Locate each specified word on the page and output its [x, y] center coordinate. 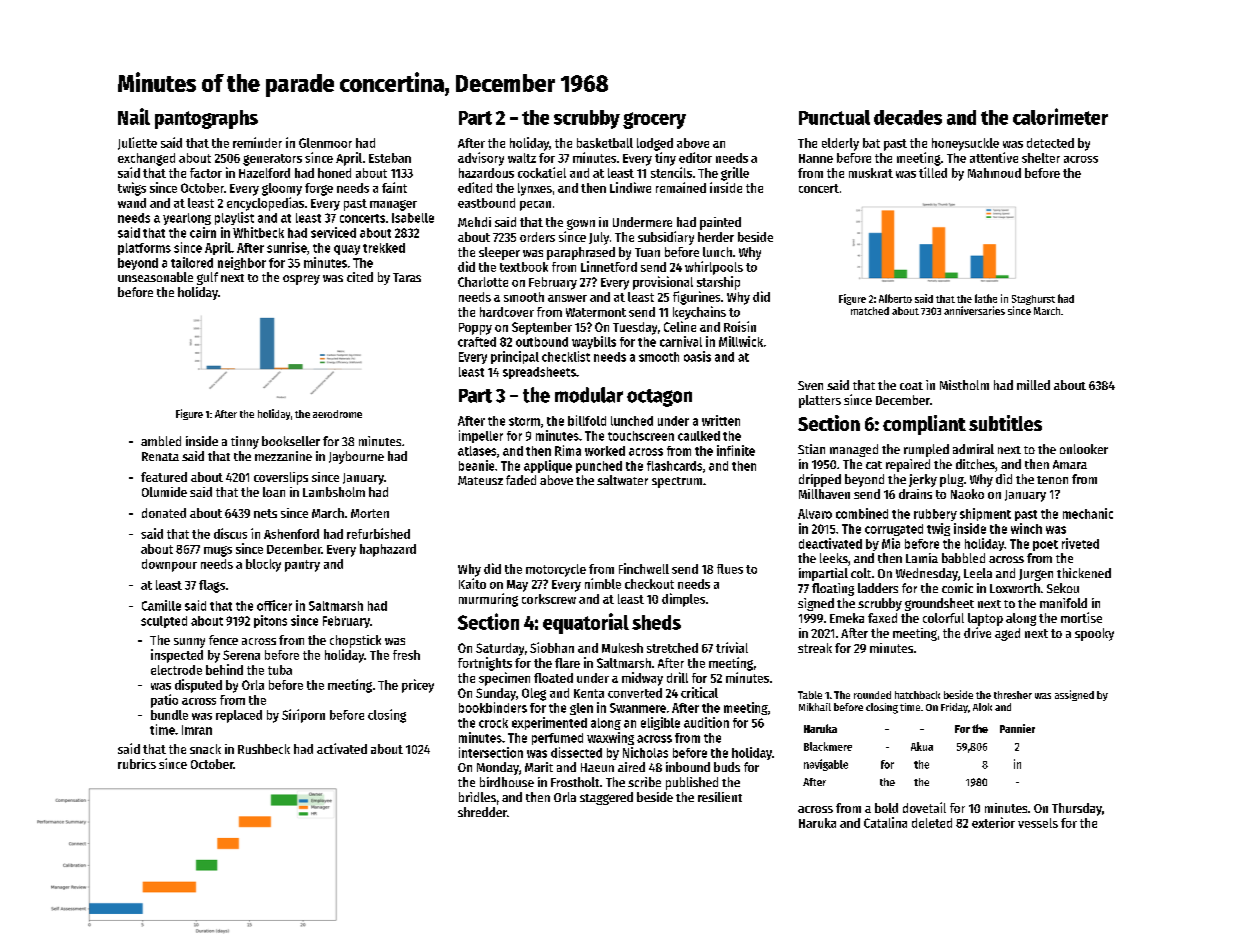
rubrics [137, 764]
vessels [1038, 823]
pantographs [206, 119]
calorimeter [1060, 116]
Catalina [885, 822]
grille [735, 174]
